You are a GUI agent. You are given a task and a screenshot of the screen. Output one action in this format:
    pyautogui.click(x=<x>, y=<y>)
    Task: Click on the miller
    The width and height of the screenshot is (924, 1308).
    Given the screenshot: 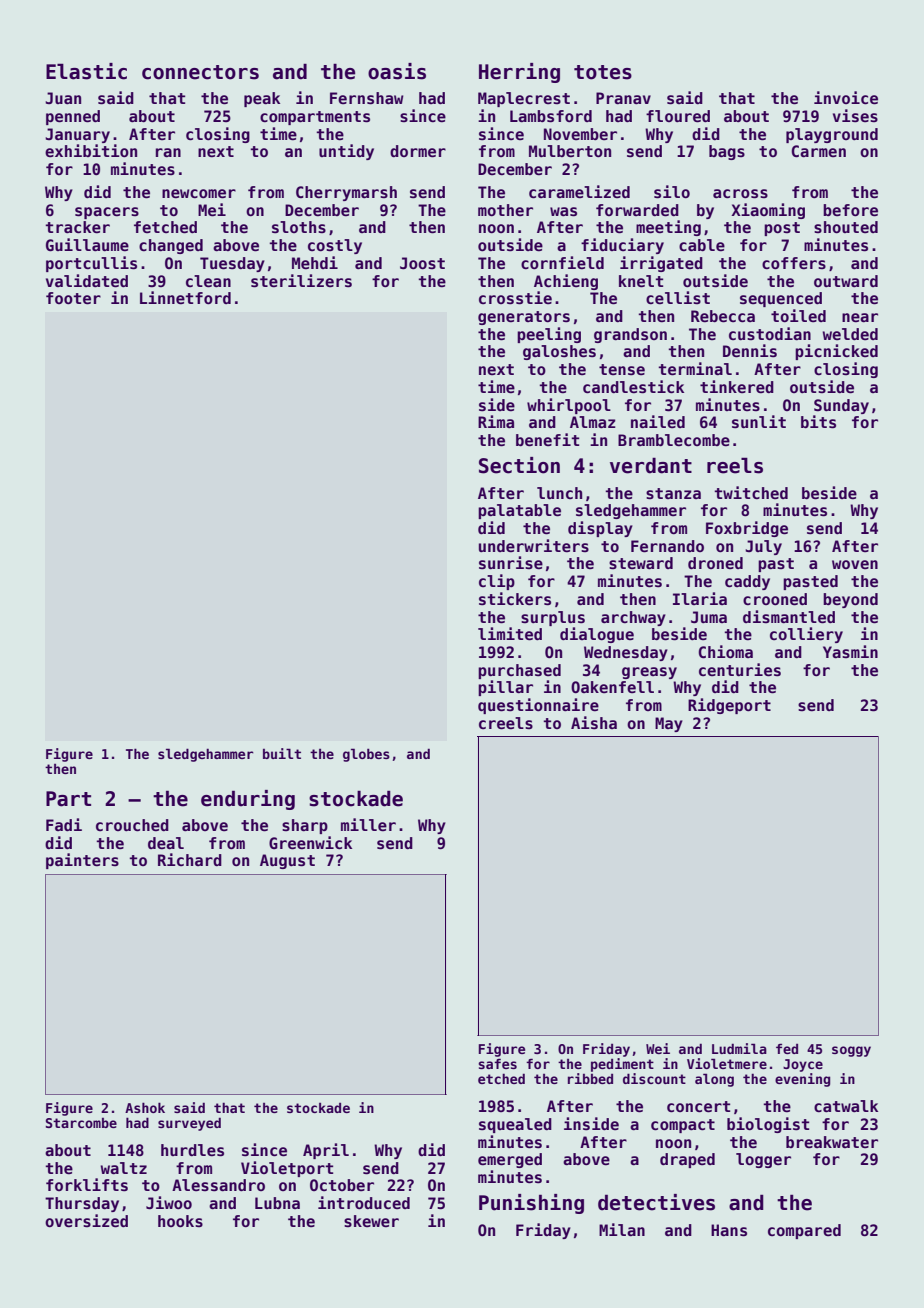 What is the action you would take?
    pyautogui.click(x=368, y=825)
